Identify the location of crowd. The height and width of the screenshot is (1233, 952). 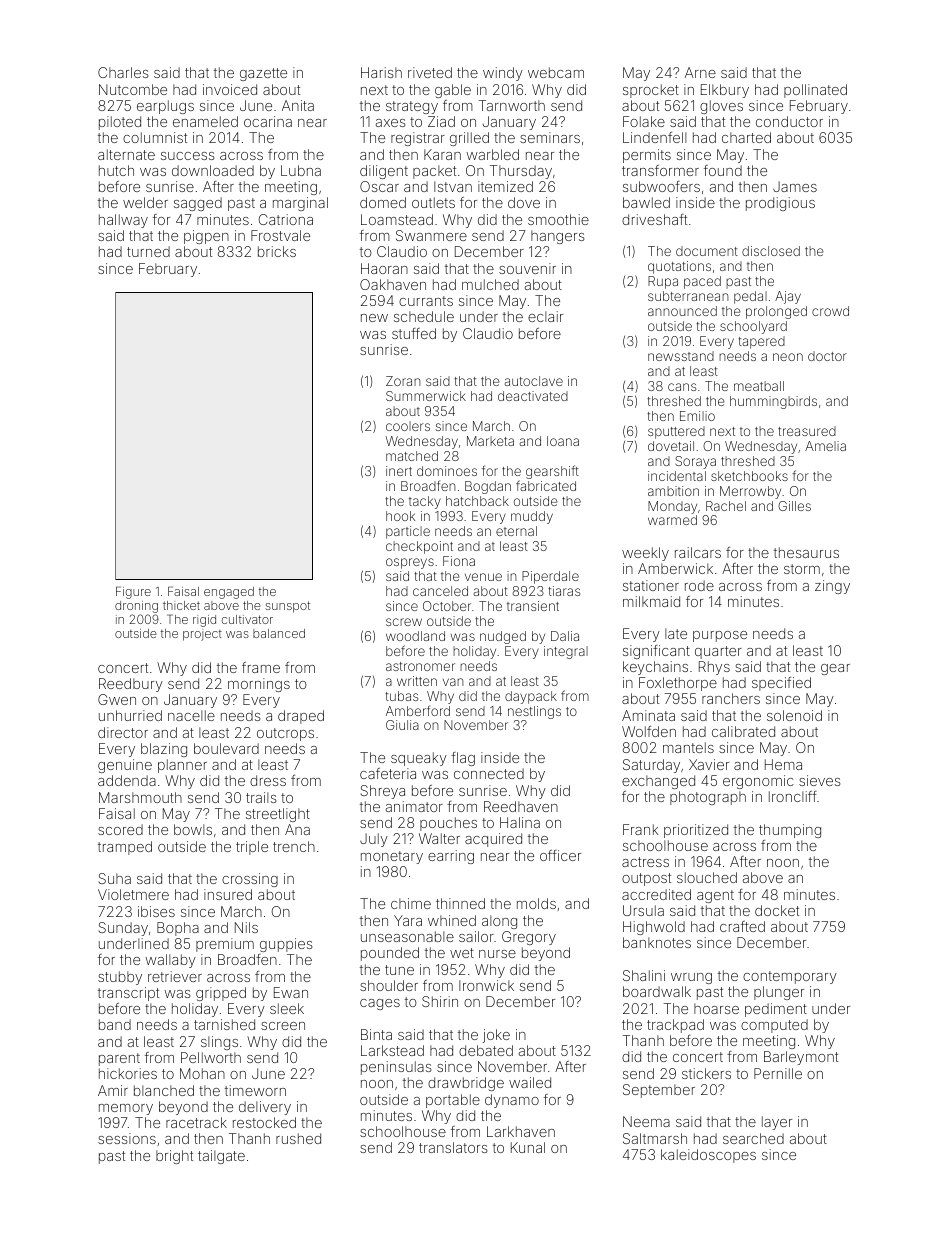
(830, 311).
